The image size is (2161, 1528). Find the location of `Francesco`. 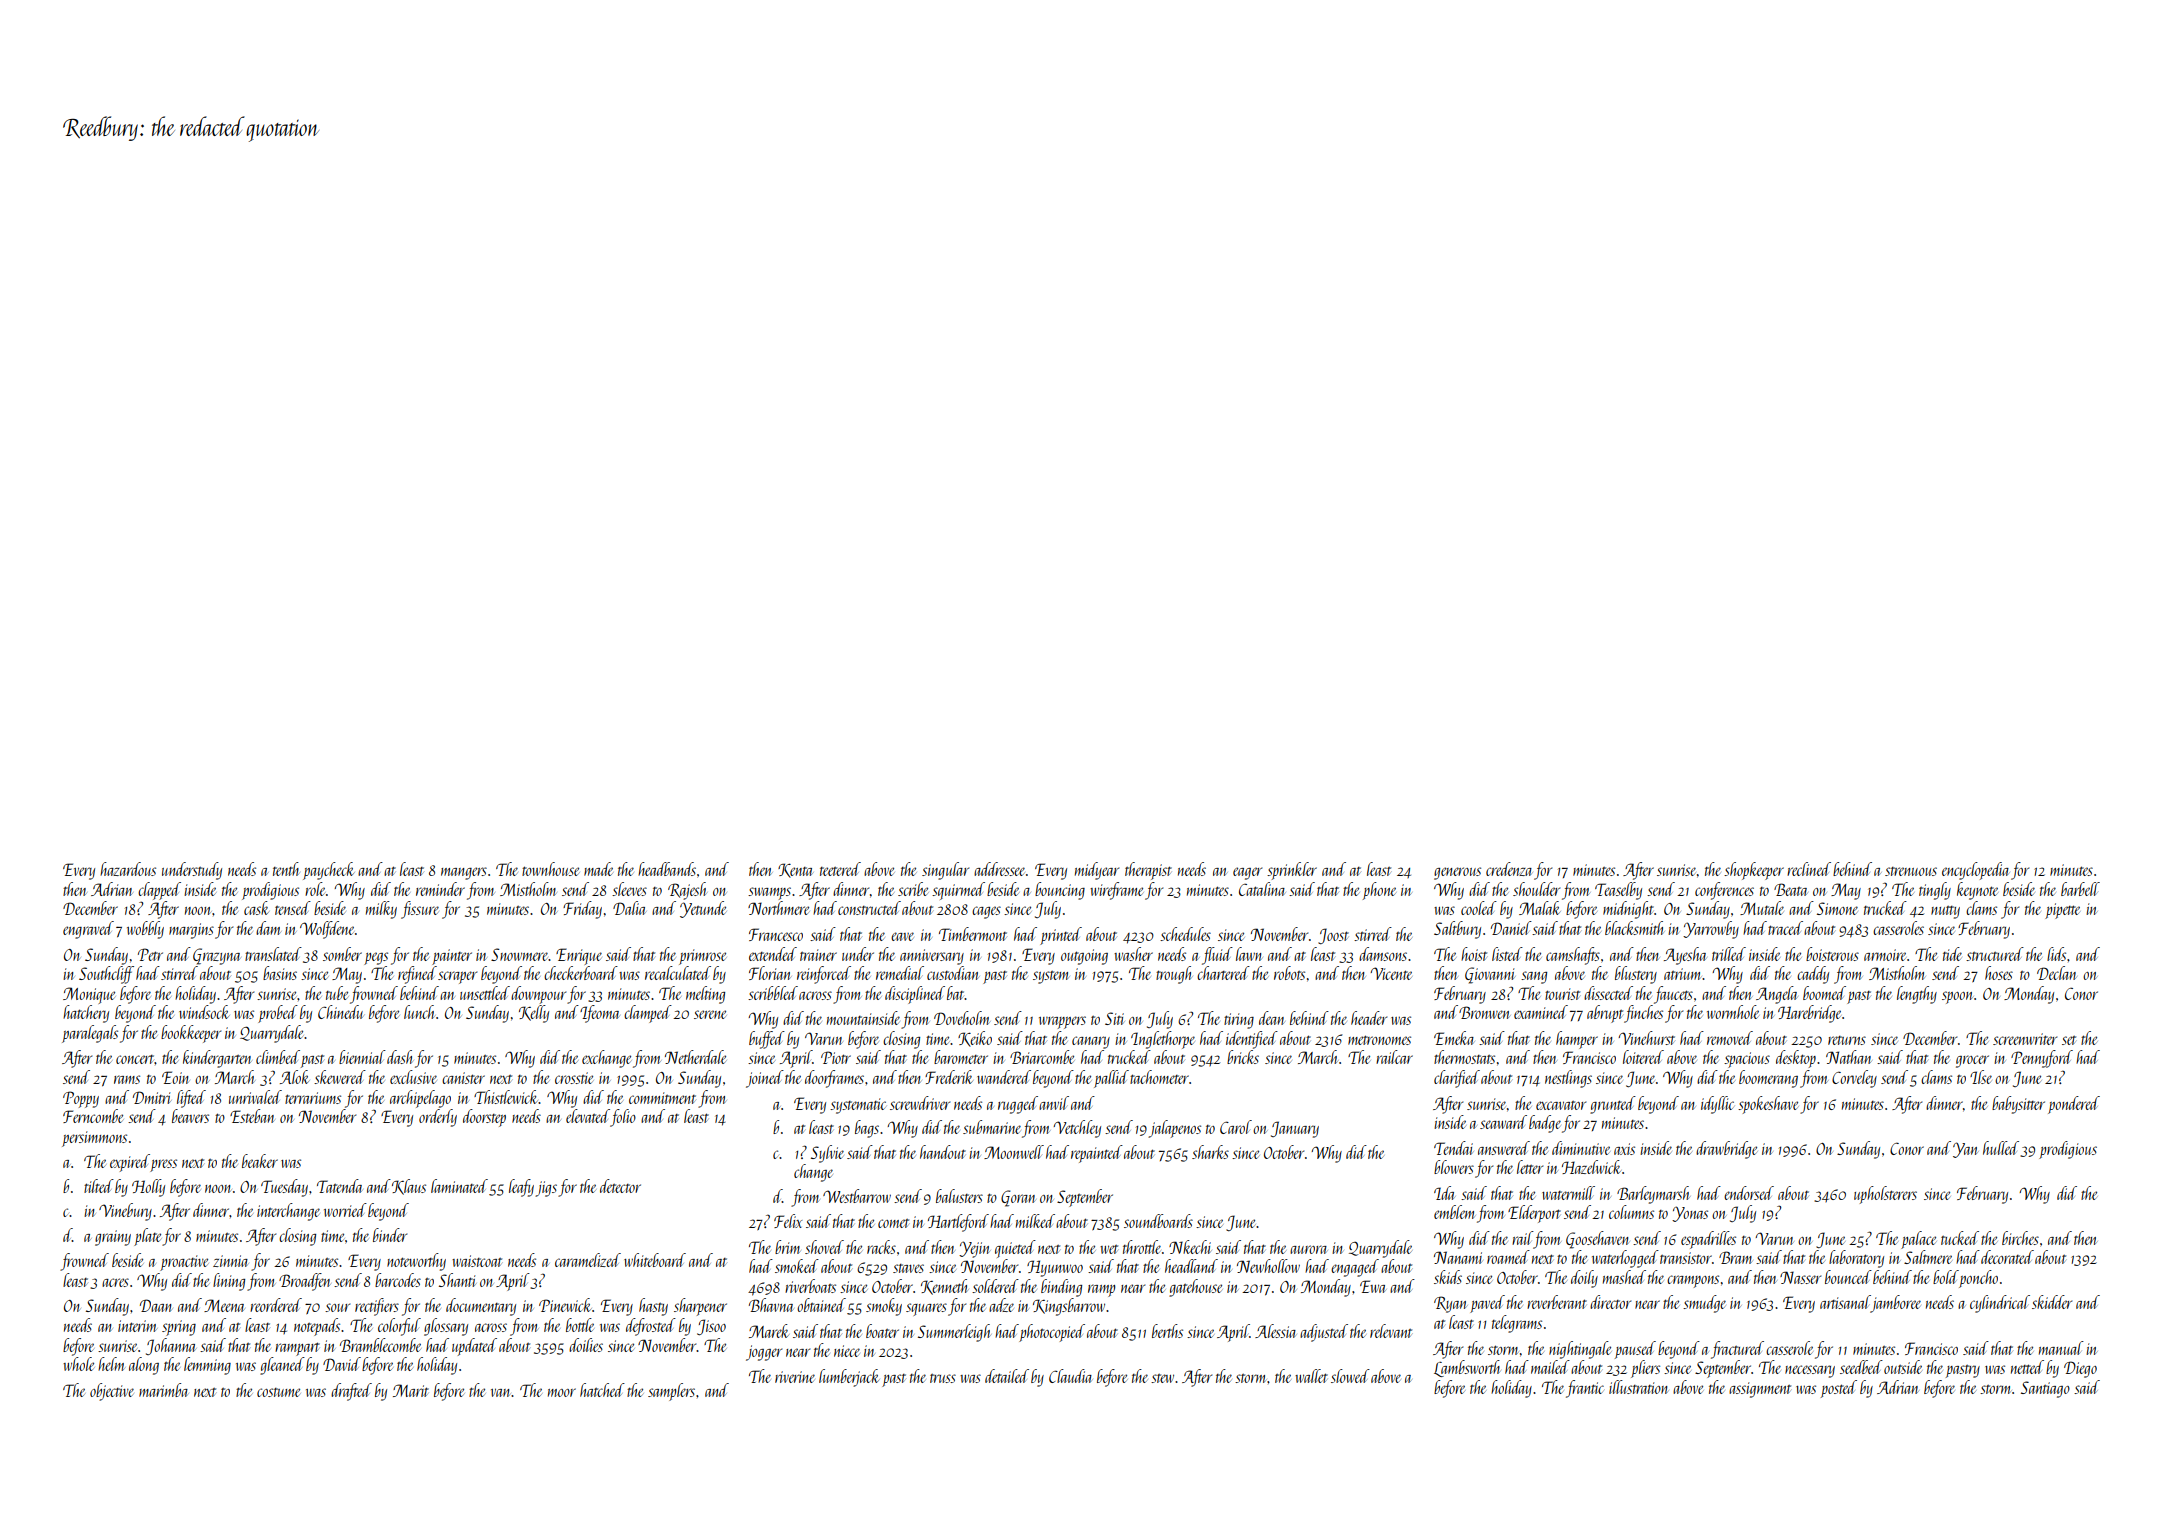

Francesco is located at coordinates (776, 934).
